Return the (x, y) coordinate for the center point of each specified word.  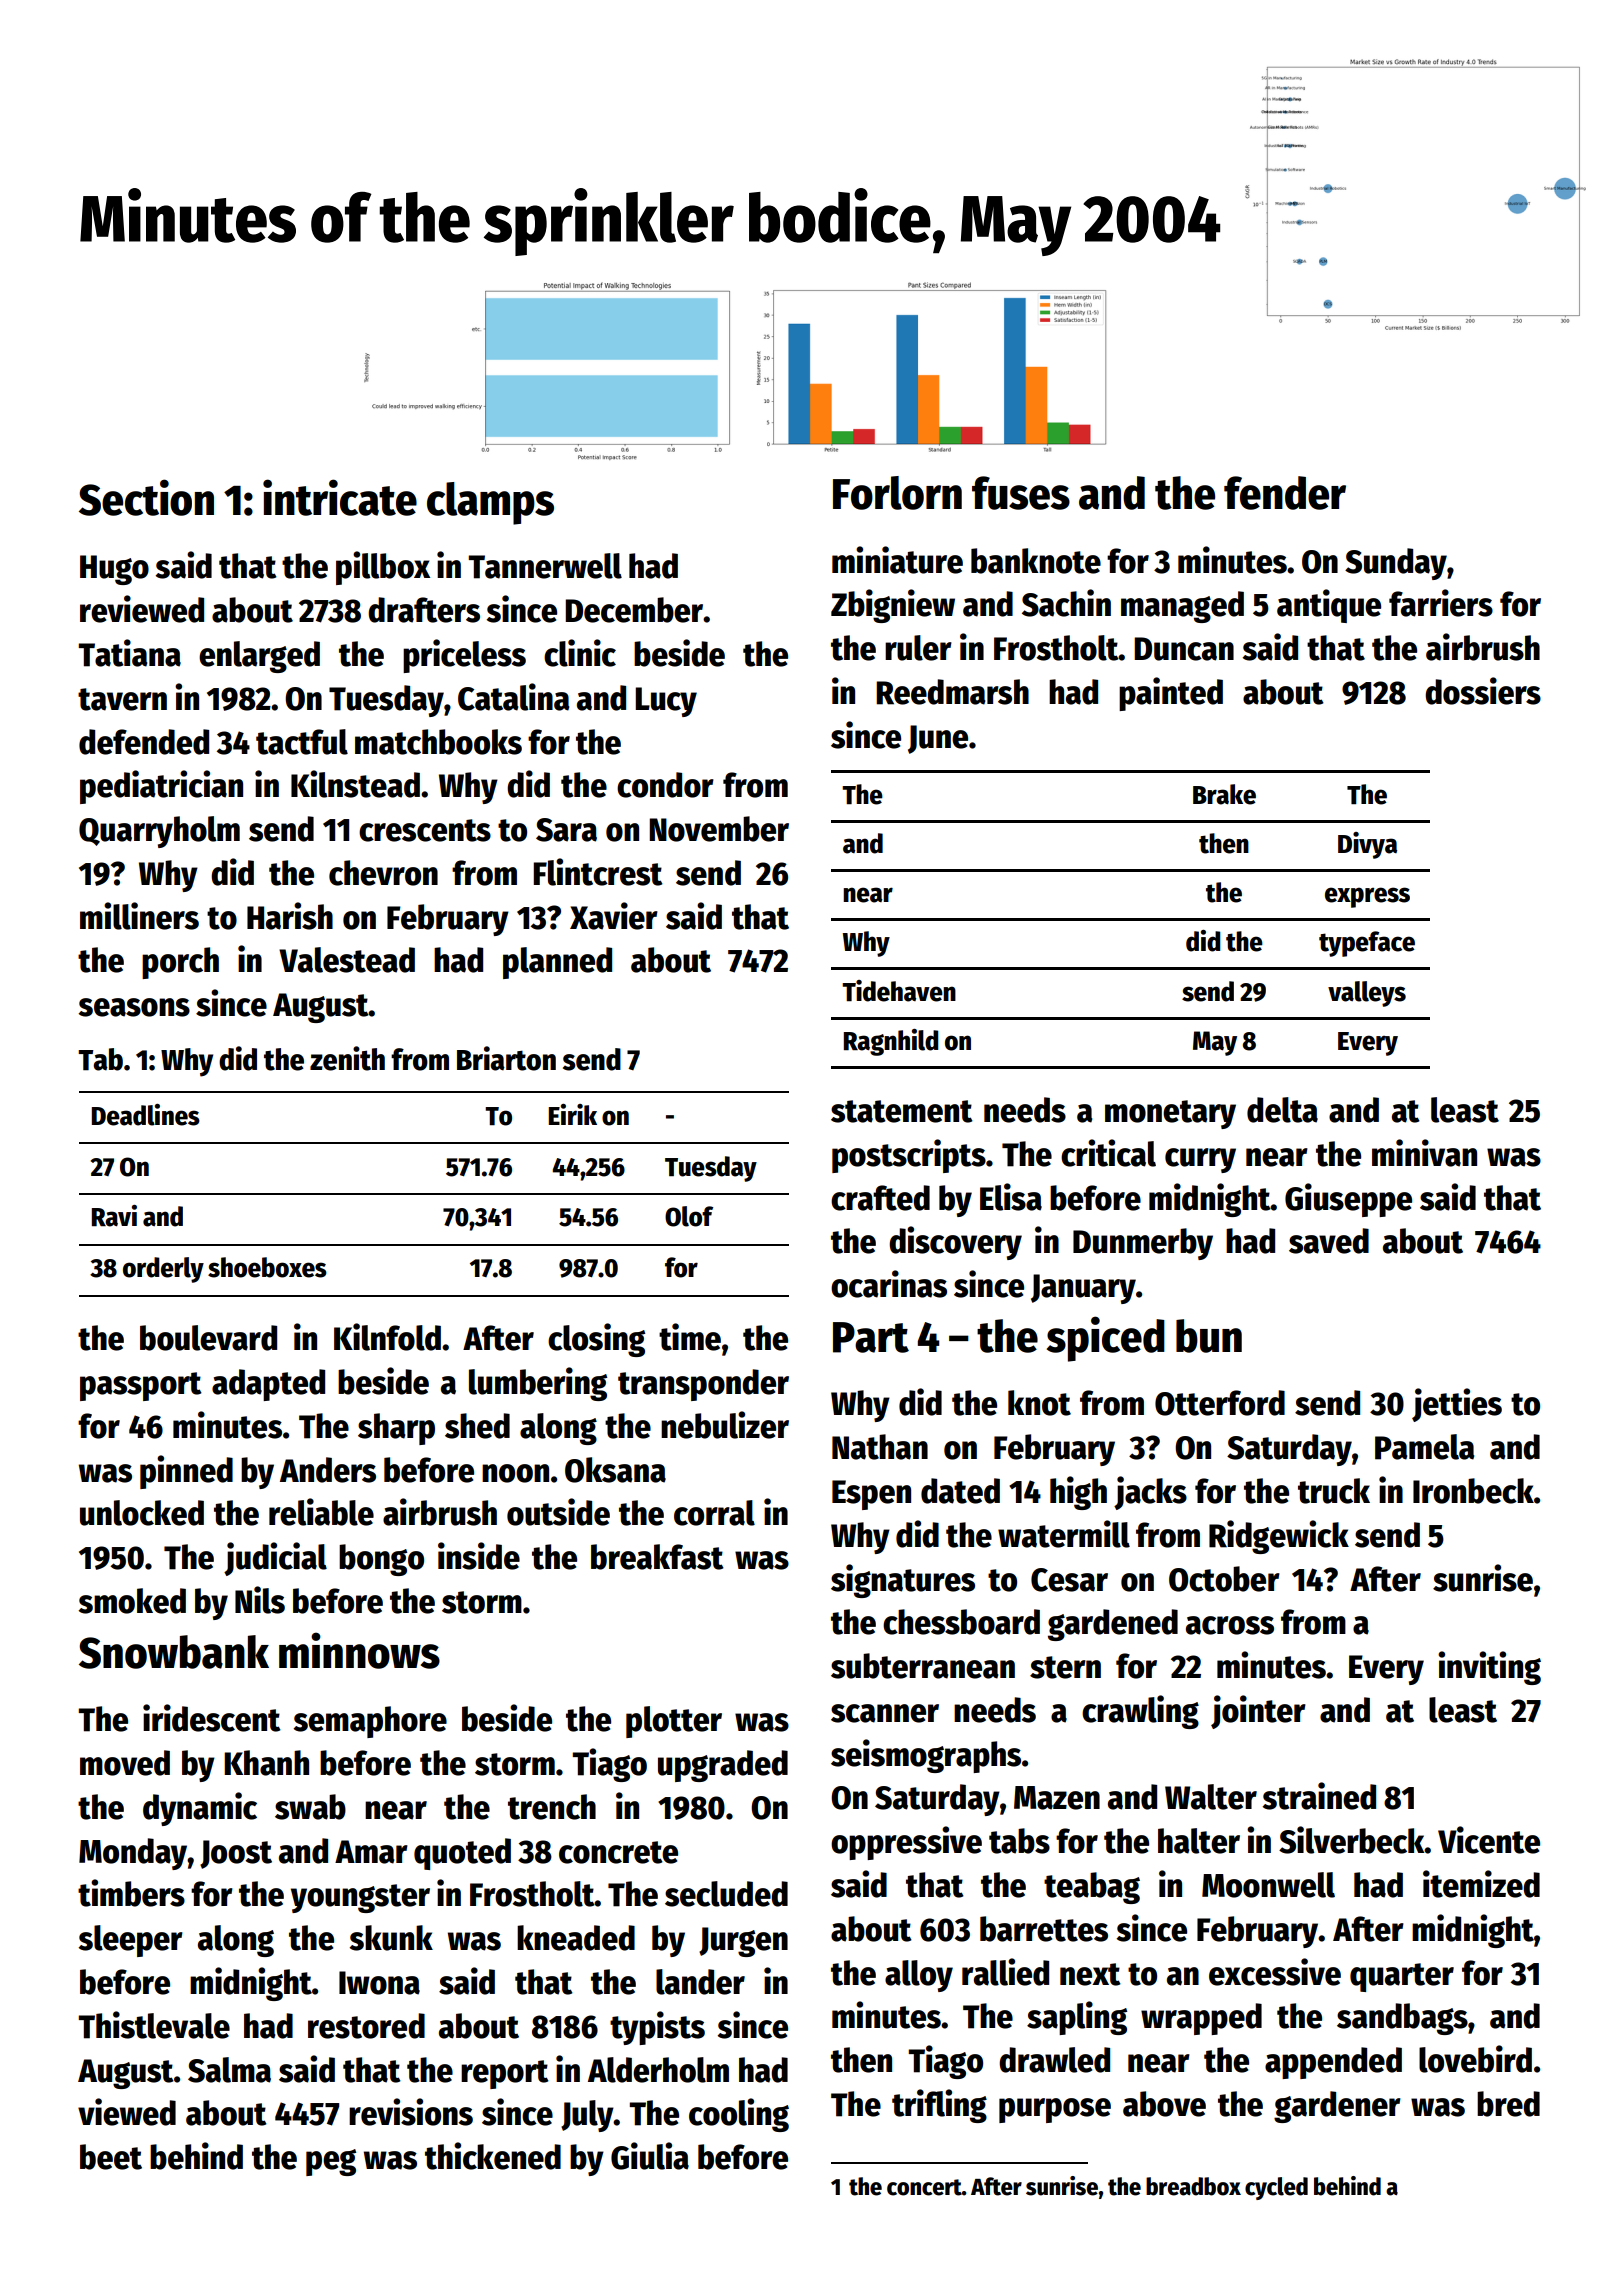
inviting (1489, 1668)
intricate (340, 497)
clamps (490, 503)
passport (141, 1386)
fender (1285, 493)
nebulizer (725, 1425)
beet (111, 2157)
